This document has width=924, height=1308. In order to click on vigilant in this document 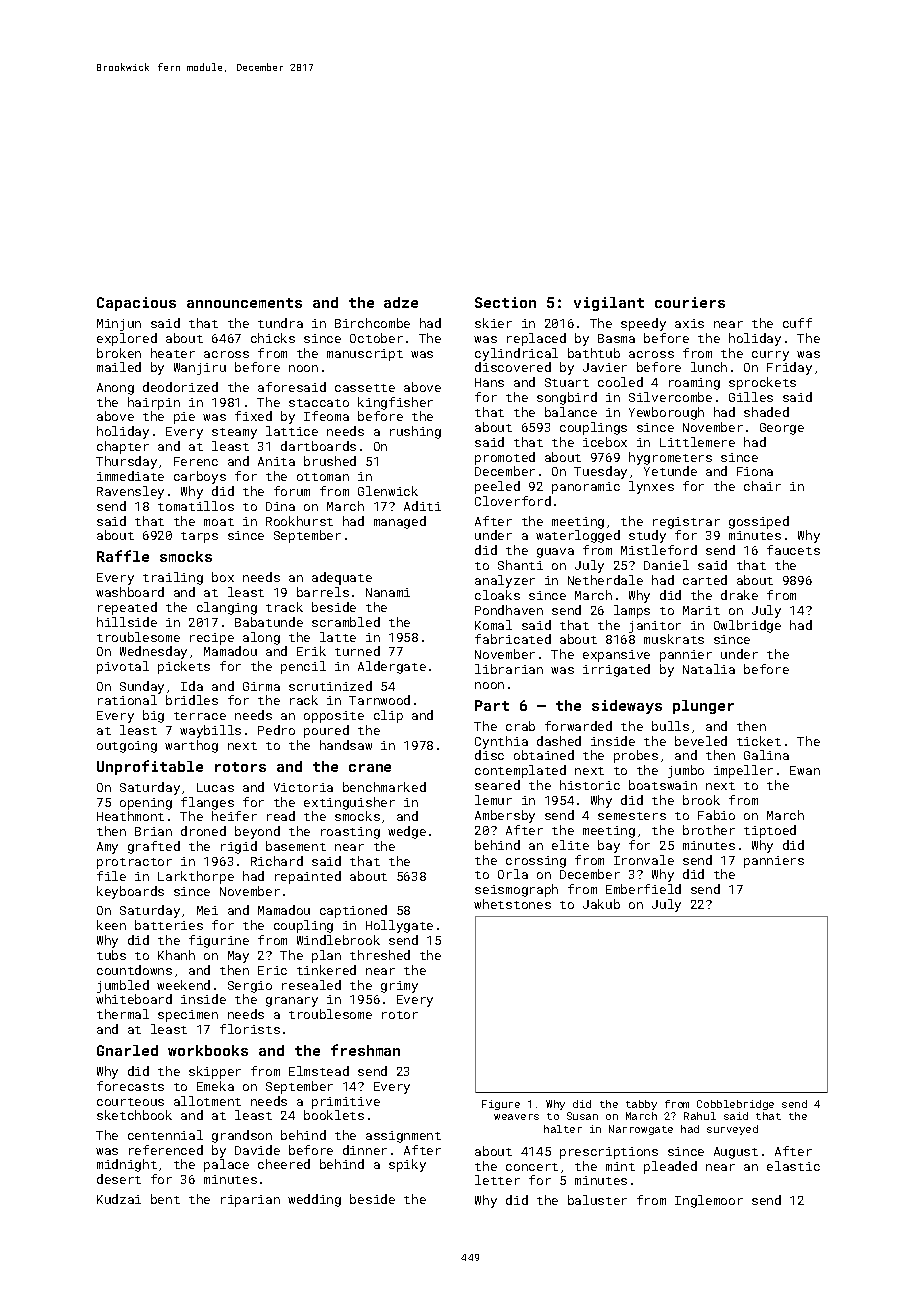, I will do `click(609, 304)`.
